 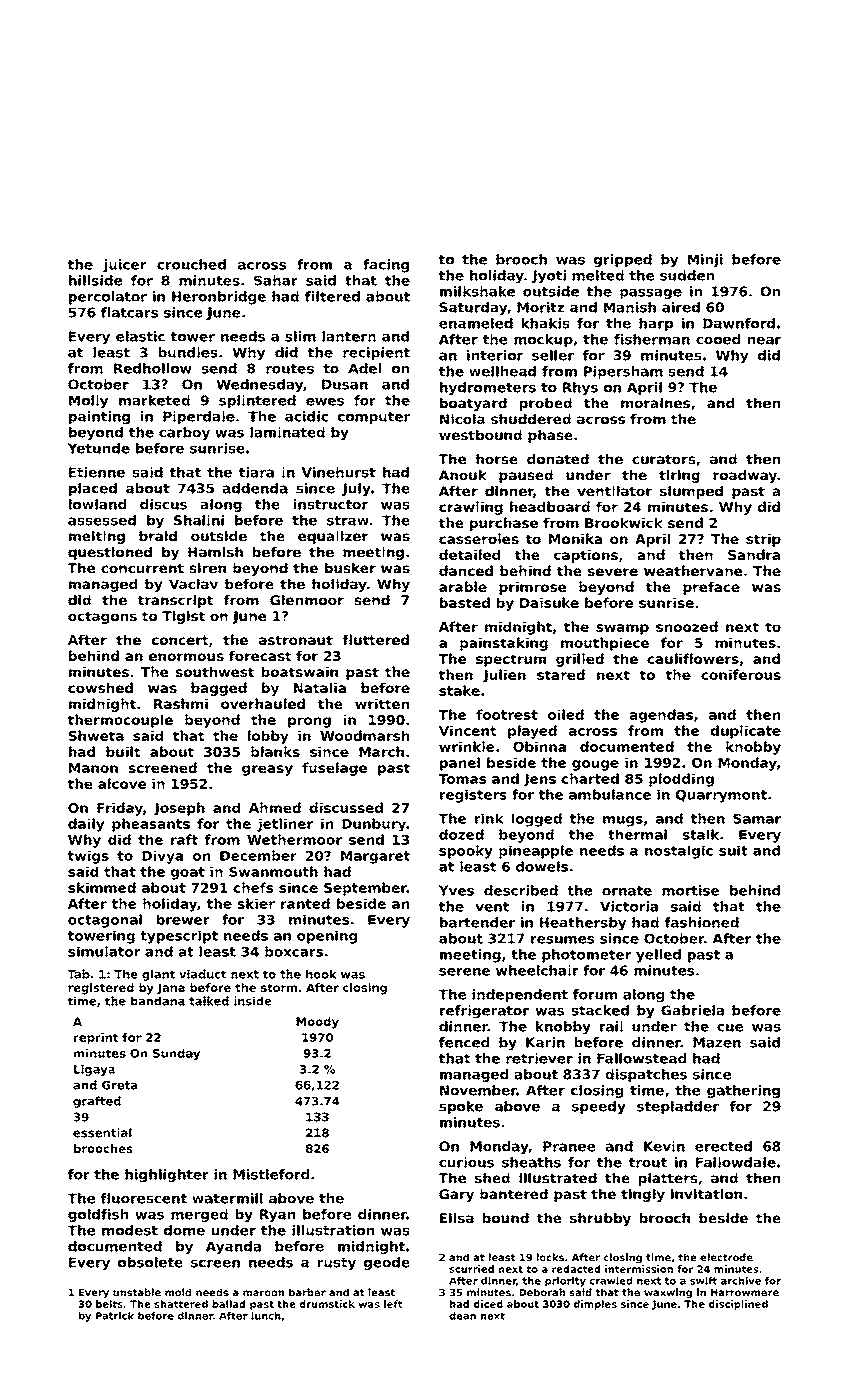 What do you see at coordinates (258, 855) in the page?
I see `December` at bounding box center [258, 855].
